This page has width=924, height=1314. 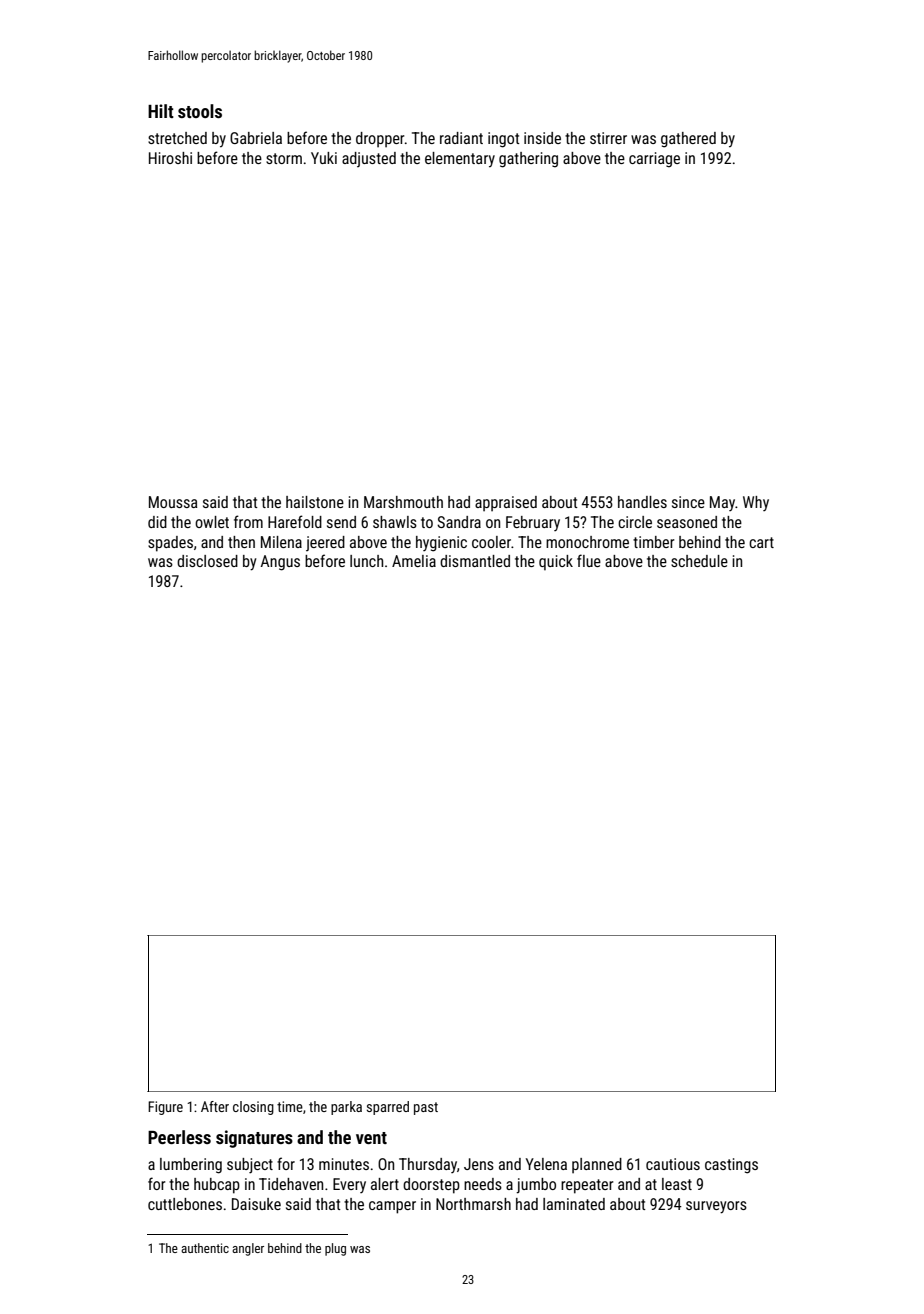 I want to click on stools, so click(x=200, y=111).
